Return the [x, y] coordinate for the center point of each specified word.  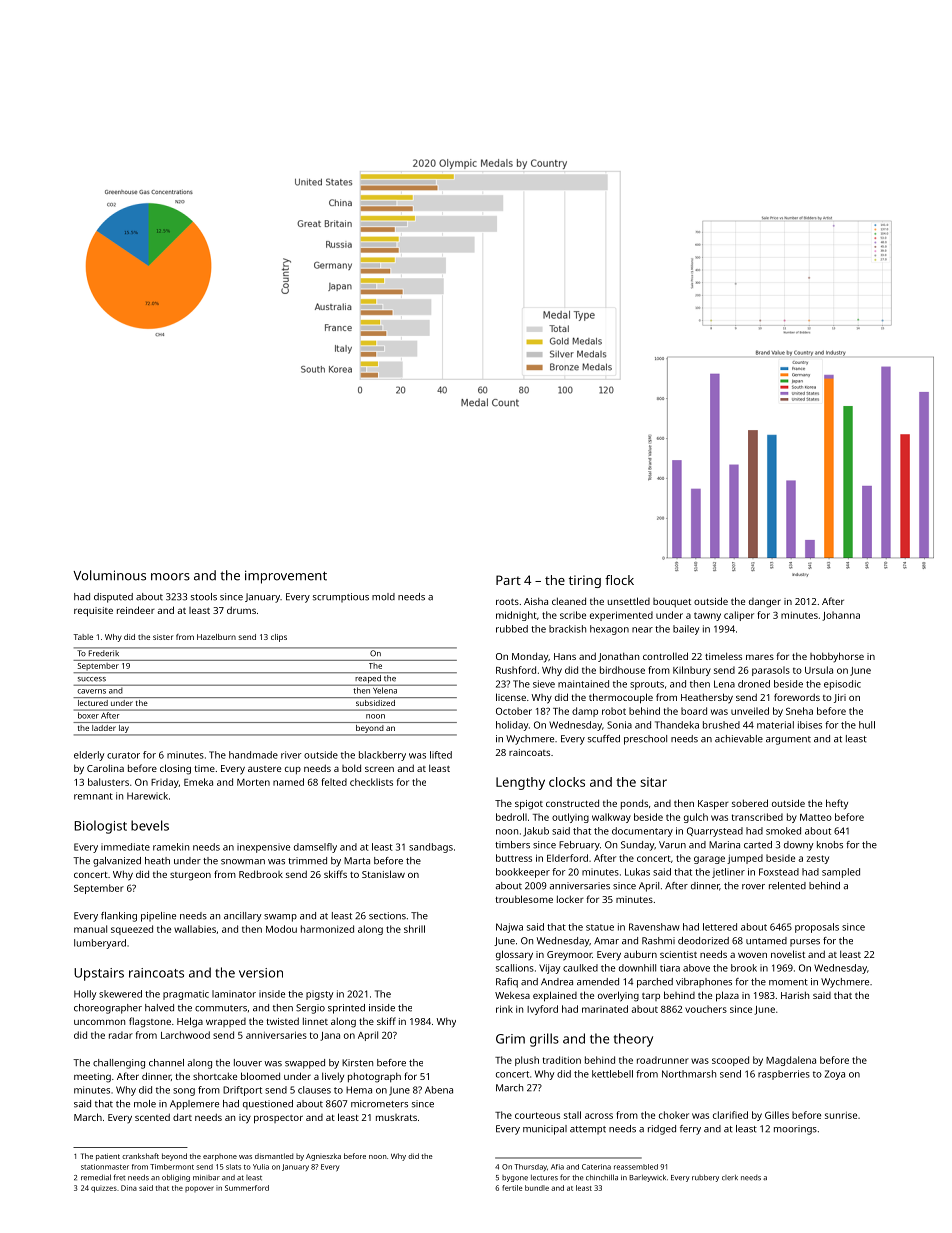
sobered [750, 803]
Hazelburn [216, 637]
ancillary [243, 917]
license [511, 697]
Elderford [567, 858]
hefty [837, 804]
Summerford [247, 1188]
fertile [512, 1188]
